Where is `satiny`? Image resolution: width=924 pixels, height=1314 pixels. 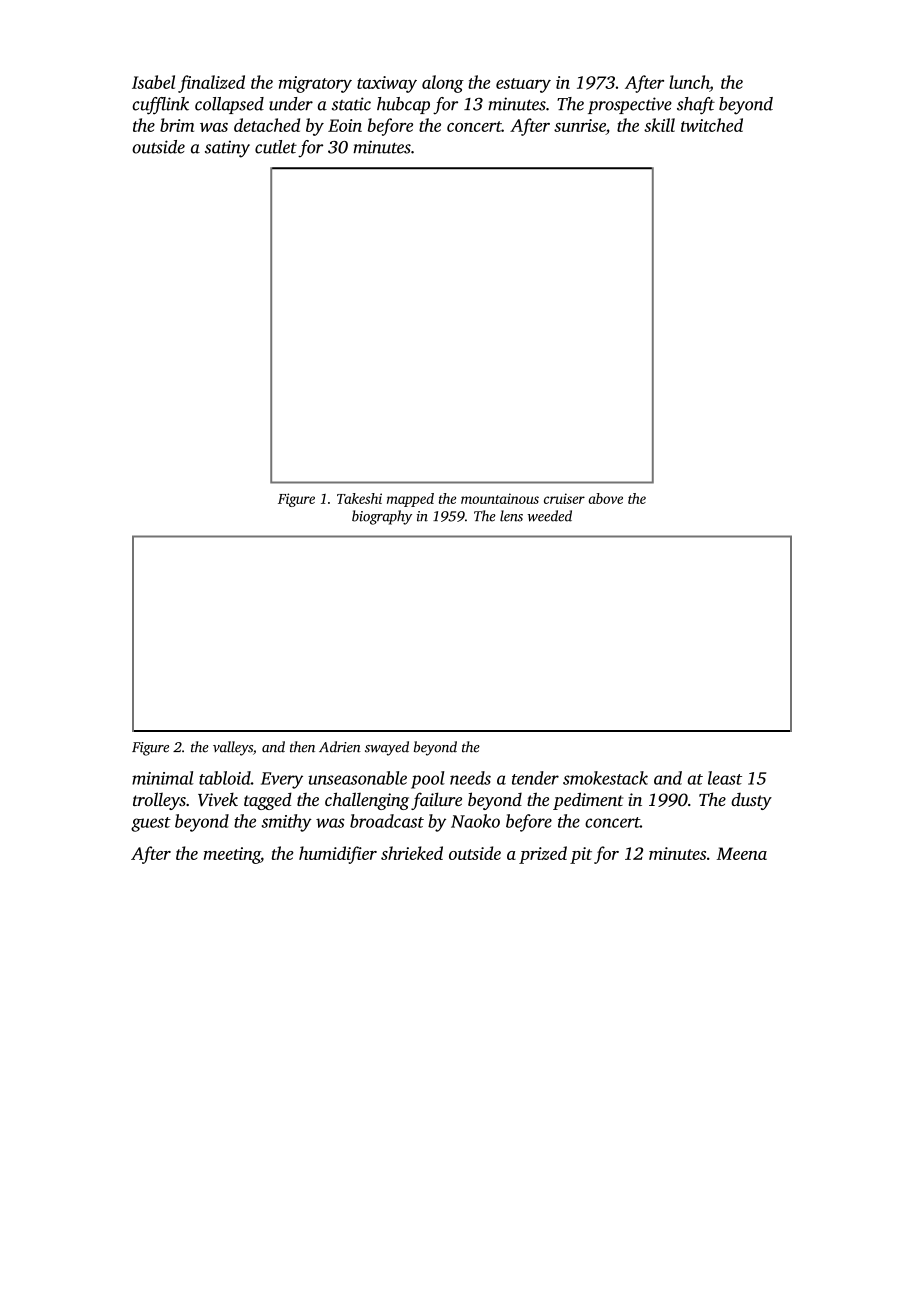
satiny is located at coordinates (227, 149).
